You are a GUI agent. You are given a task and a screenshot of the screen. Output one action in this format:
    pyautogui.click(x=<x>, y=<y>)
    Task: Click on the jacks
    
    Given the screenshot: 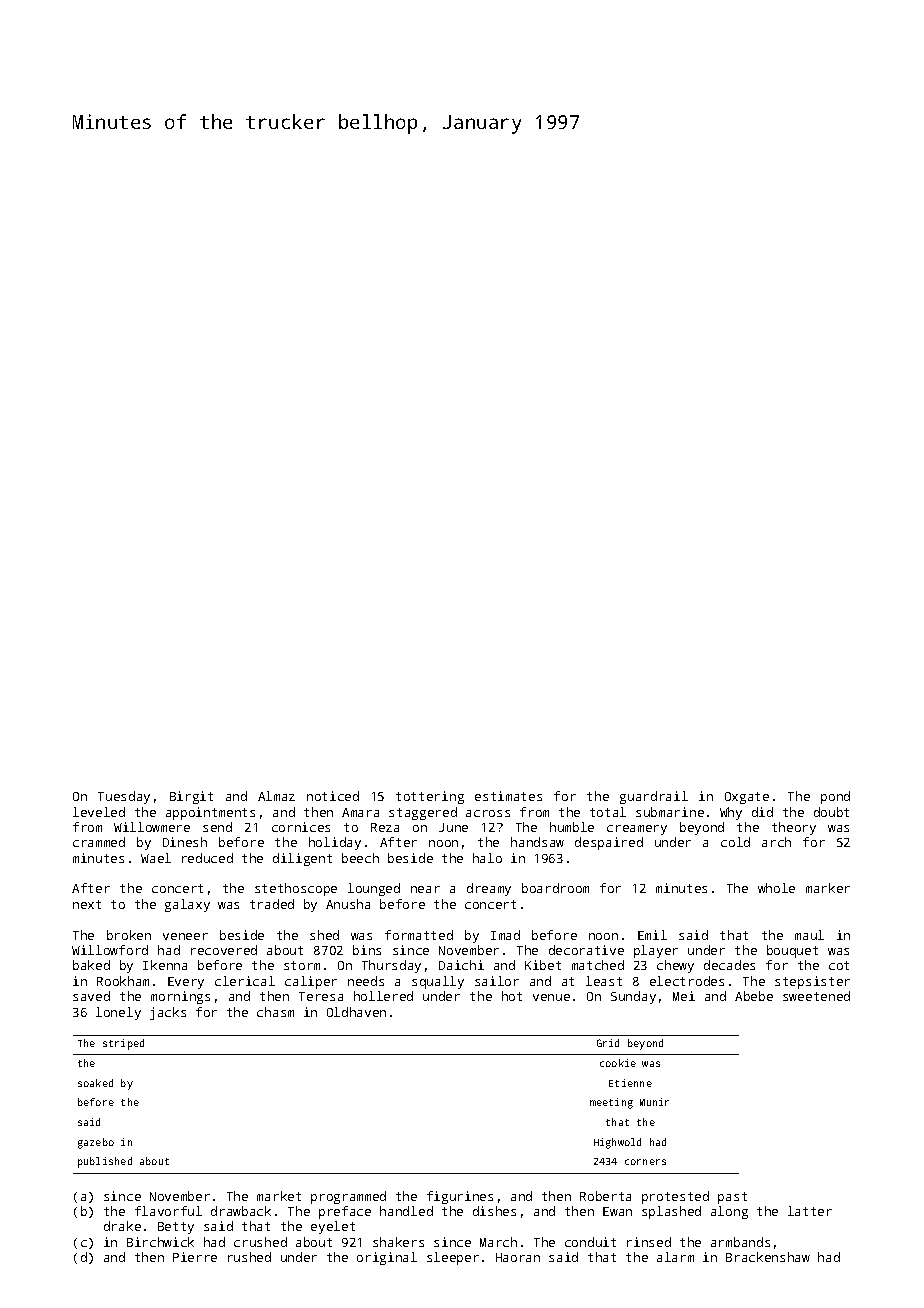 What is the action you would take?
    pyautogui.click(x=168, y=1013)
